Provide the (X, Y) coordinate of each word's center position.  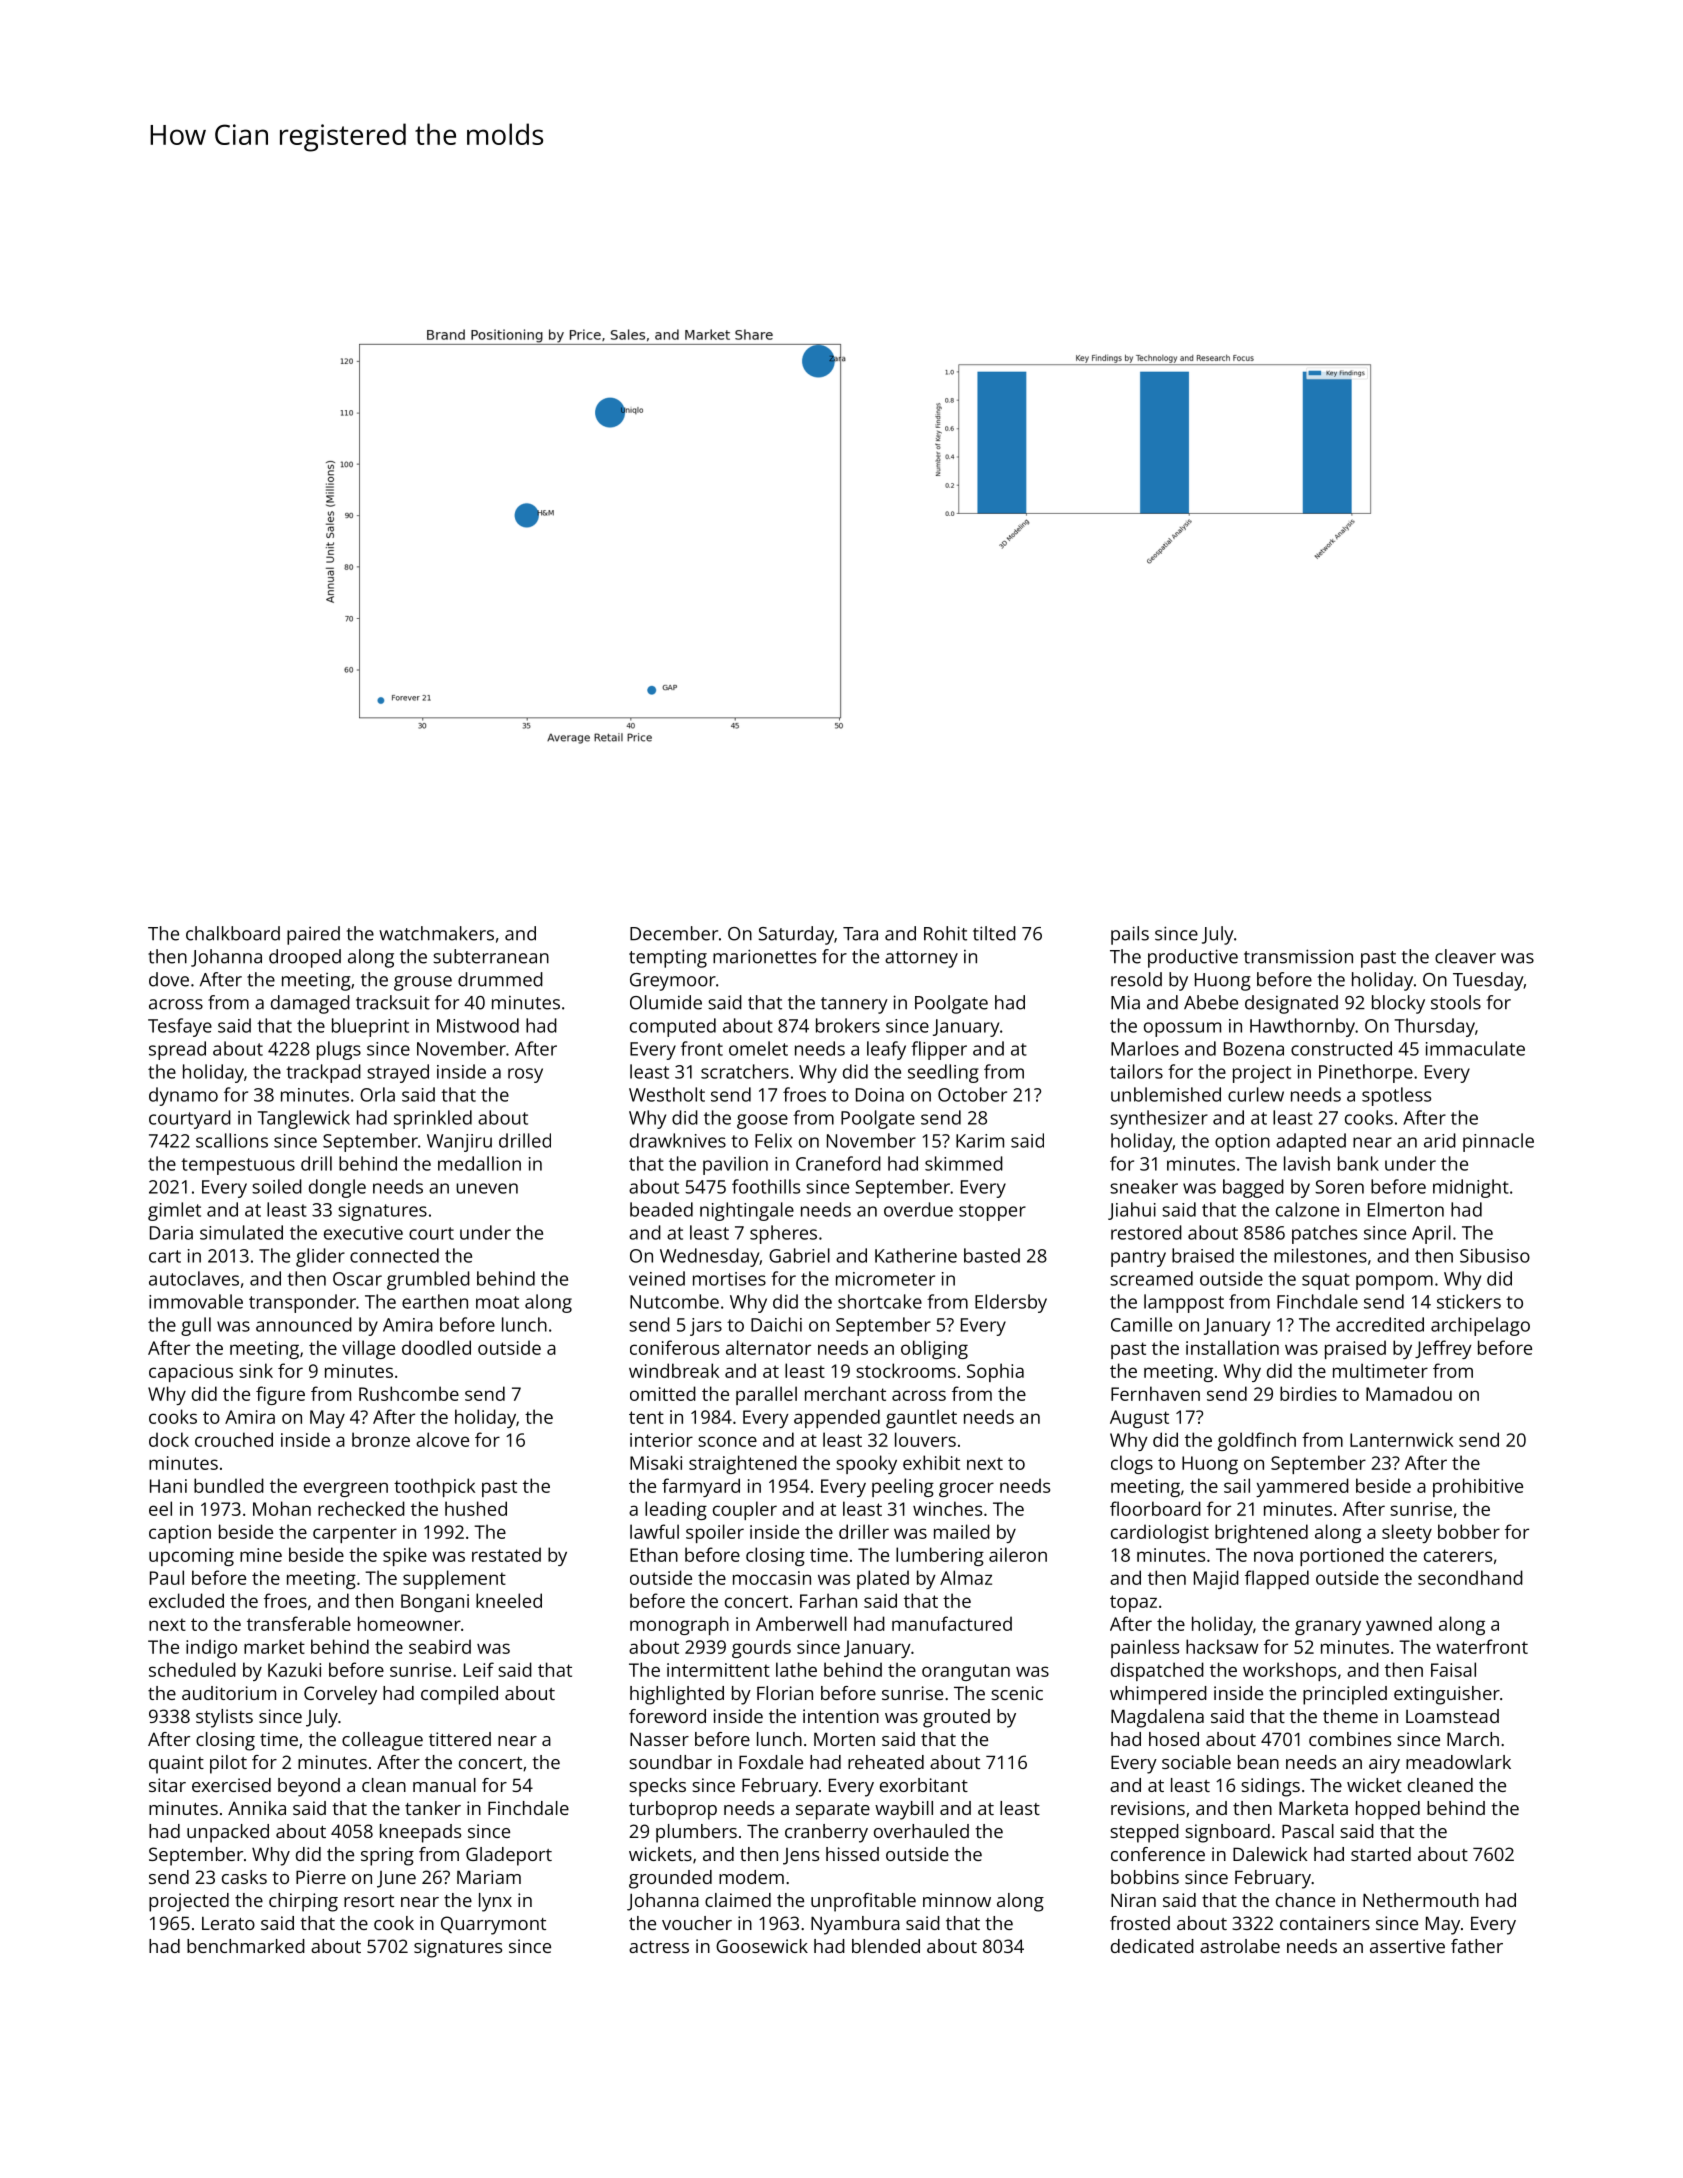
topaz (1133, 1603)
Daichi (776, 1324)
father (1477, 1946)
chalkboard (233, 933)
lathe (796, 1669)
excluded (186, 1600)
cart (165, 1256)
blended (886, 1946)
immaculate (1475, 1048)
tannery (854, 1005)
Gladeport (509, 1856)
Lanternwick (1401, 1439)
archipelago (1480, 1326)
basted (992, 1255)
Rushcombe (409, 1393)
